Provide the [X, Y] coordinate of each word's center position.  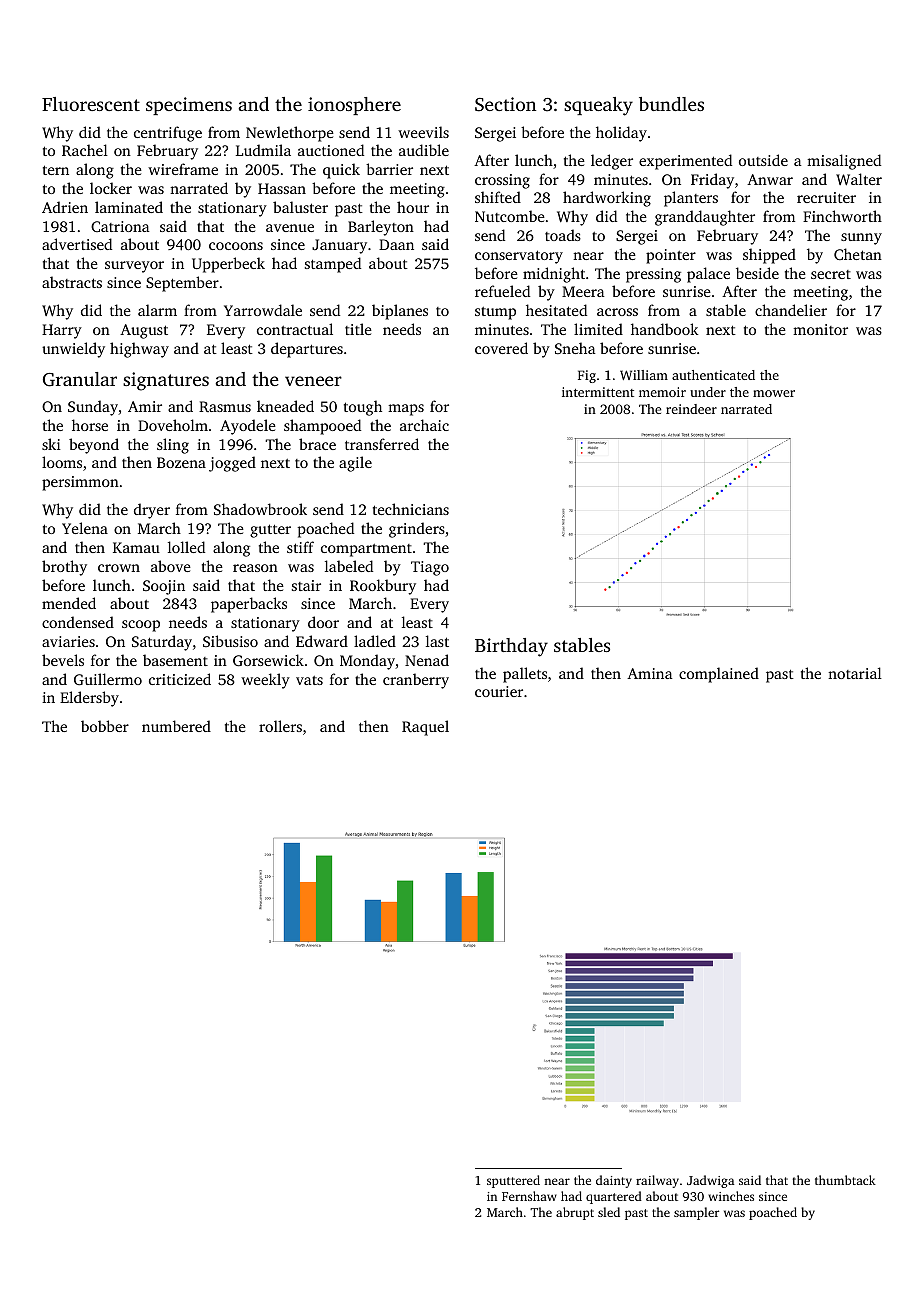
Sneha [575, 348]
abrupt [575, 1213]
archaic [424, 425]
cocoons [236, 246]
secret [831, 274]
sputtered [513, 1181]
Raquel [425, 728]
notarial [855, 673]
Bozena [181, 462]
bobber [105, 726]
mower [774, 393]
